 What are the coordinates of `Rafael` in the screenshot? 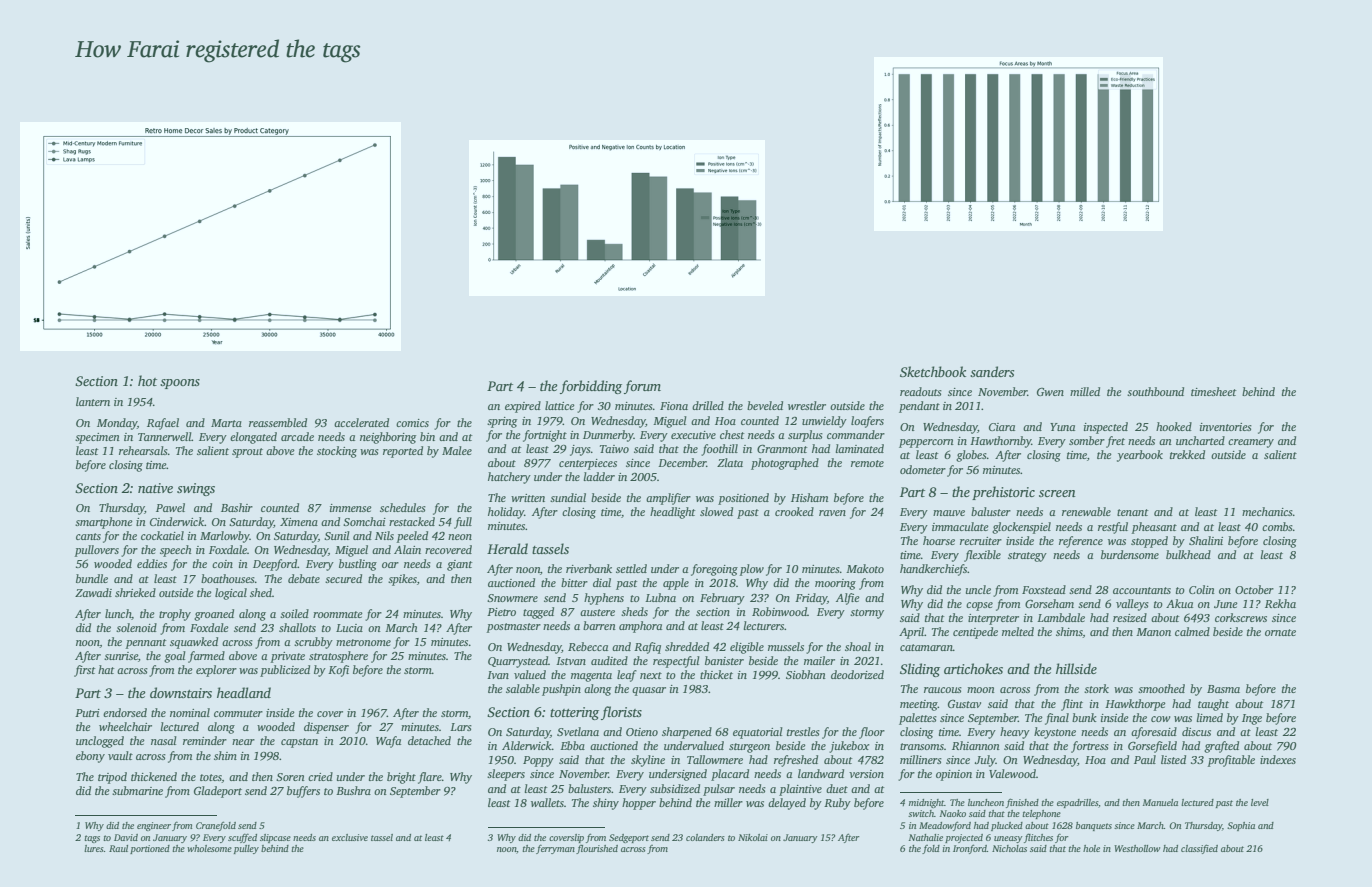 It's located at (163, 424).
